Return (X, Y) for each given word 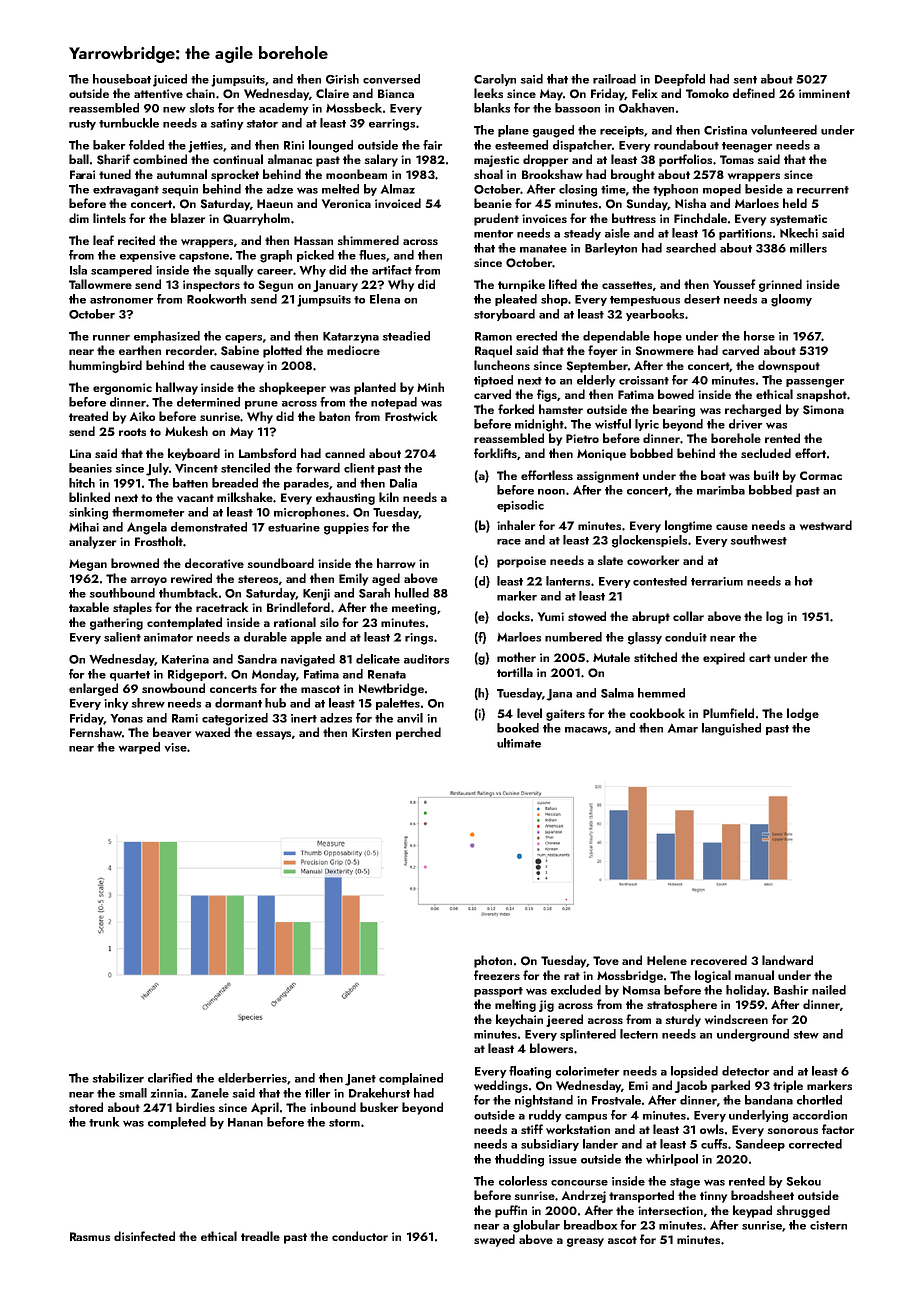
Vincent (196, 468)
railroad (614, 79)
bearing (674, 410)
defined (754, 93)
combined (160, 159)
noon (551, 492)
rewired (191, 578)
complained (411, 1079)
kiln (389, 497)
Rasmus (90, 1236)
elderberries (253, 1079)
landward (787, 960)
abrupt (651, 617)
